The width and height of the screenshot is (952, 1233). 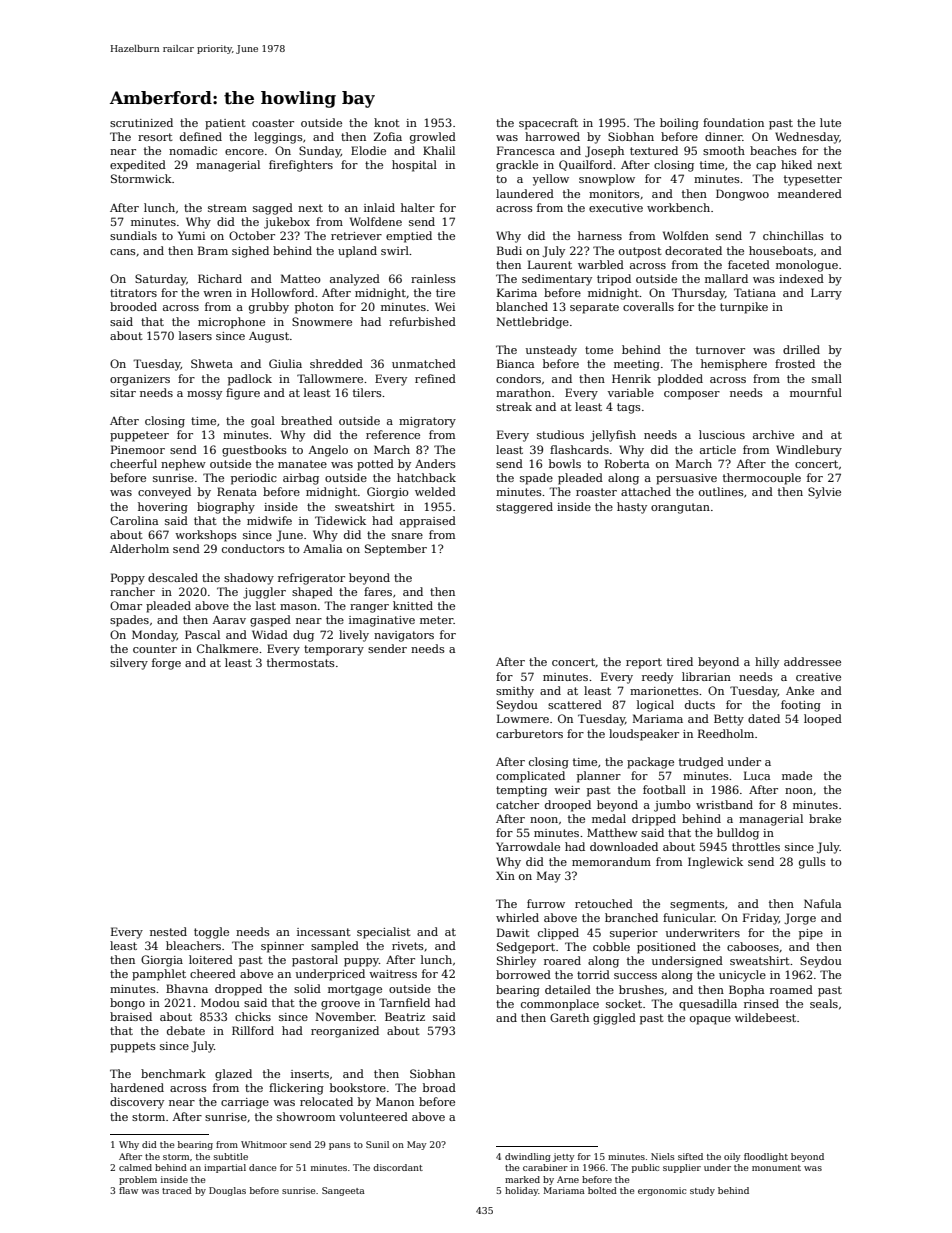 I want to click on migratory, so click(x=427, y=422).
